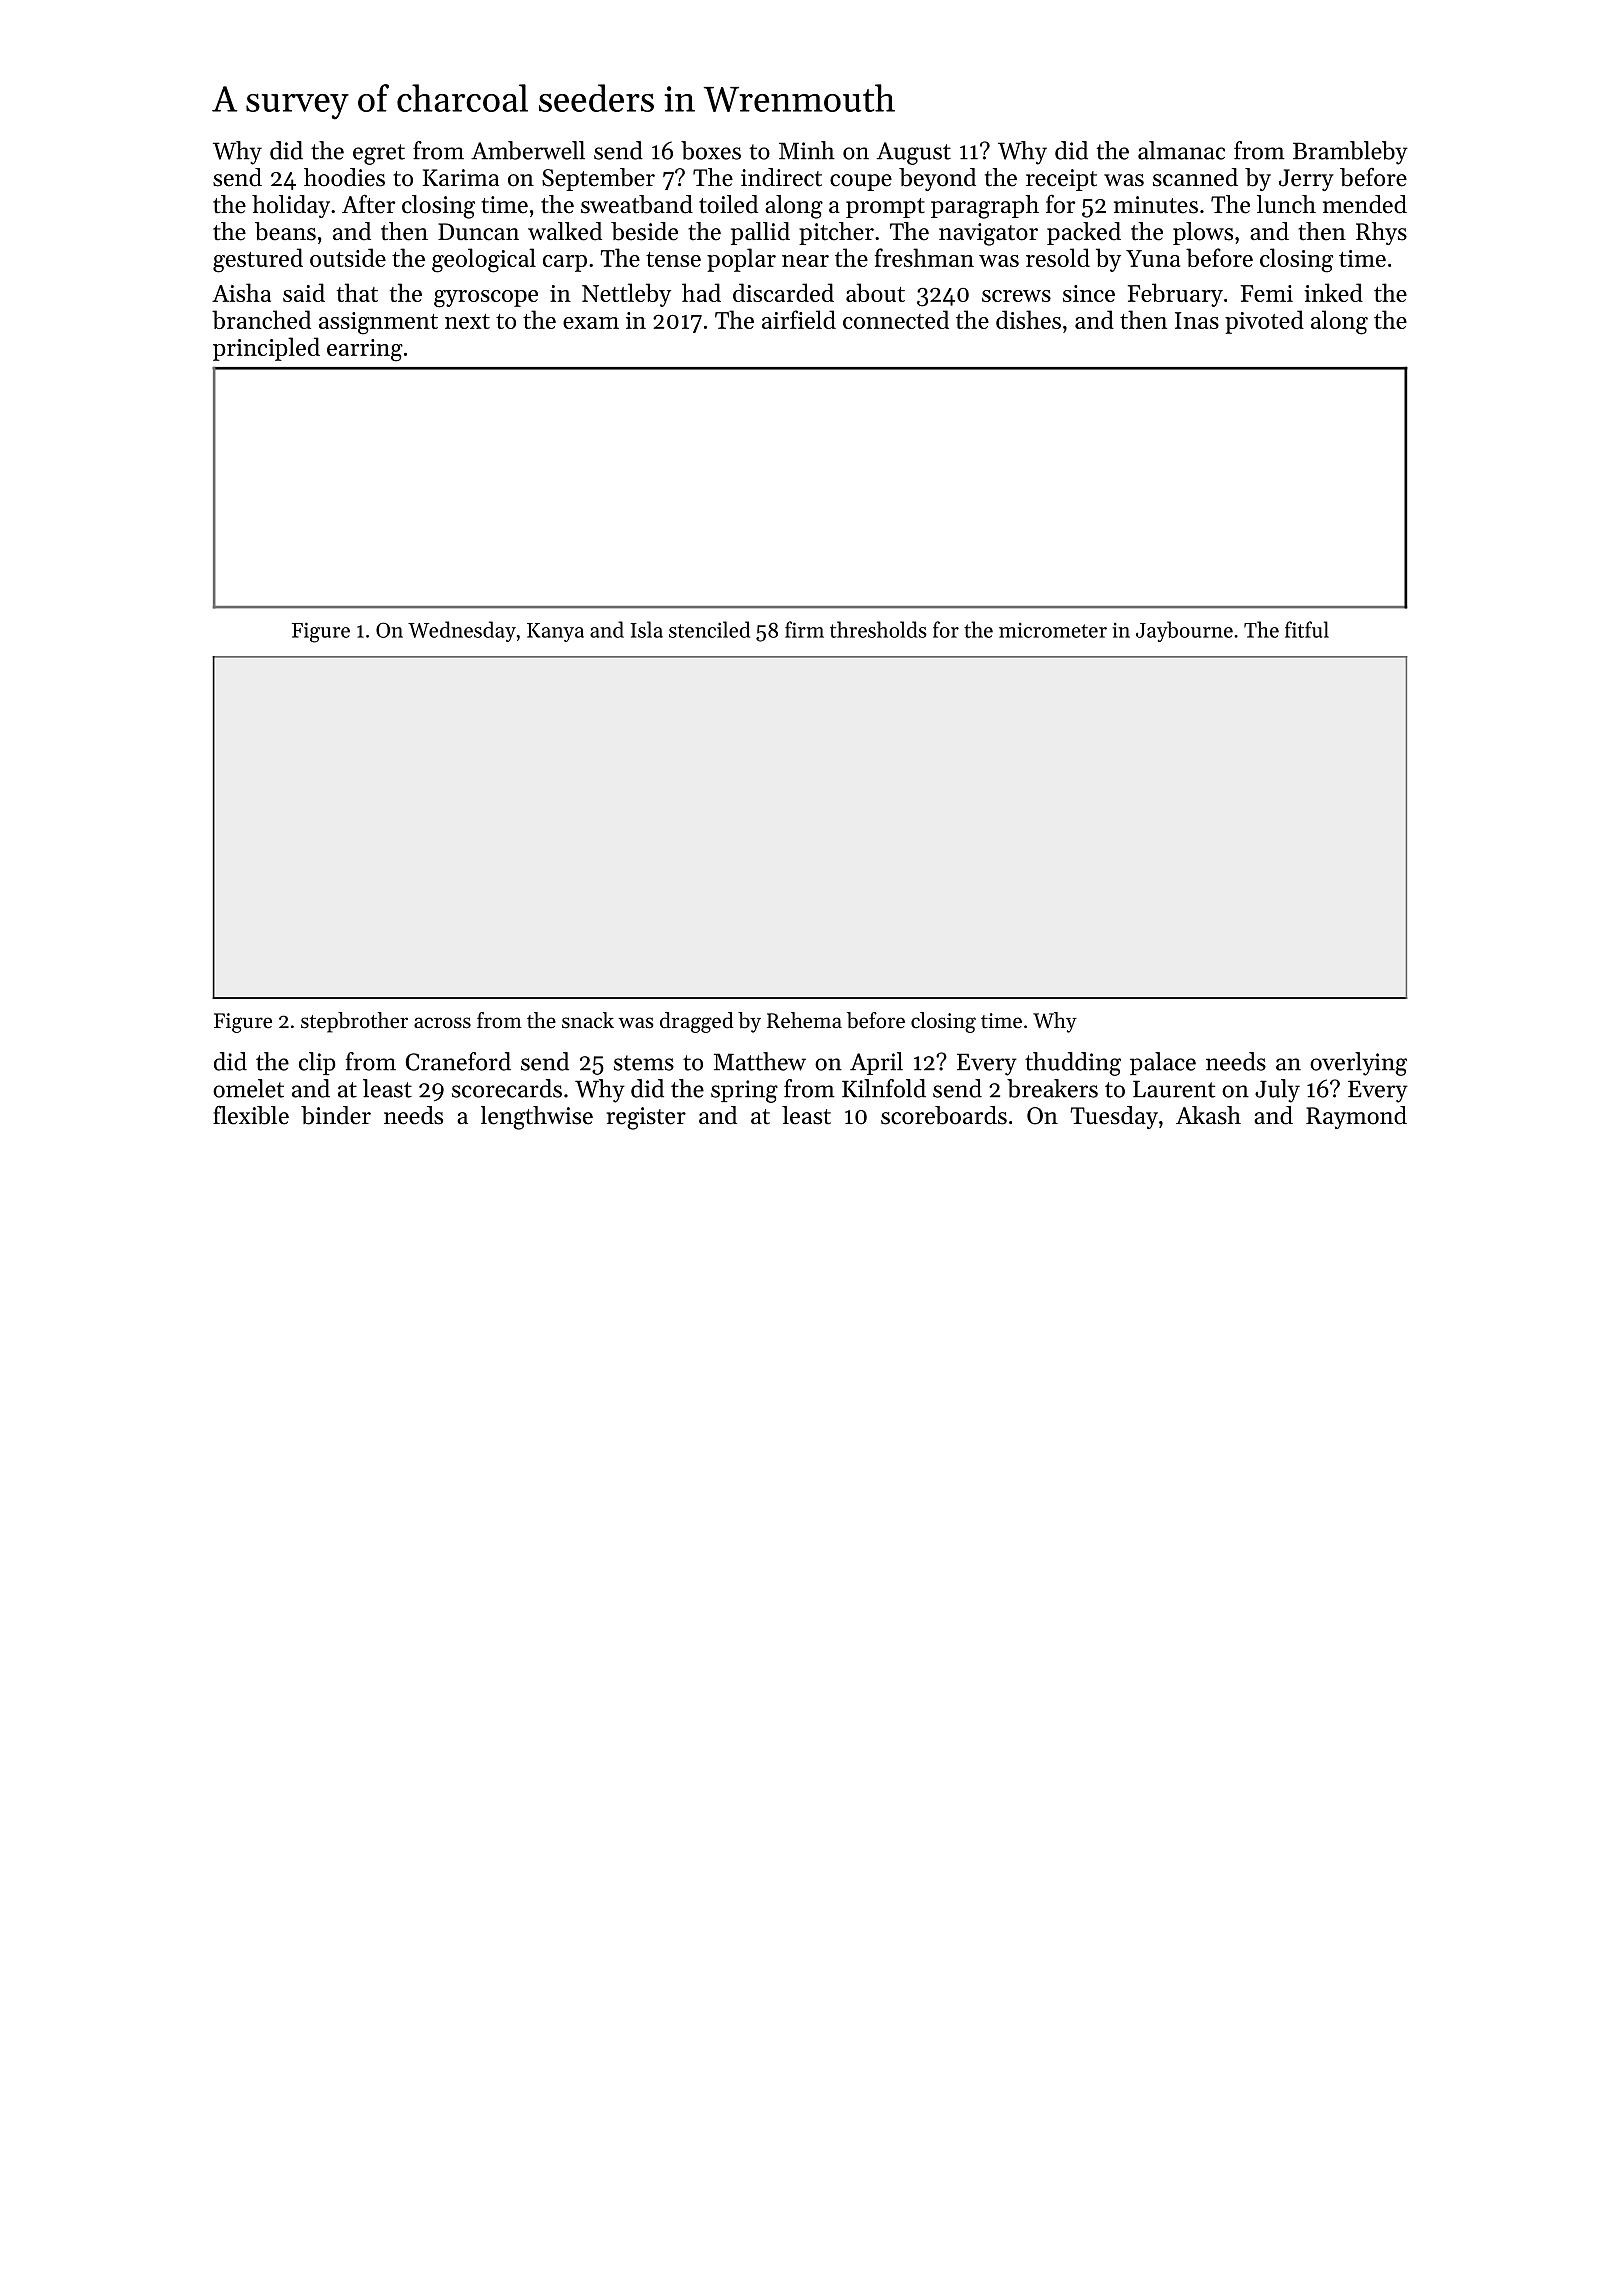 Image resolution: width=1620 pixels, height=2292 pixels. I want to click on Jerry, so click(1306, 180).
